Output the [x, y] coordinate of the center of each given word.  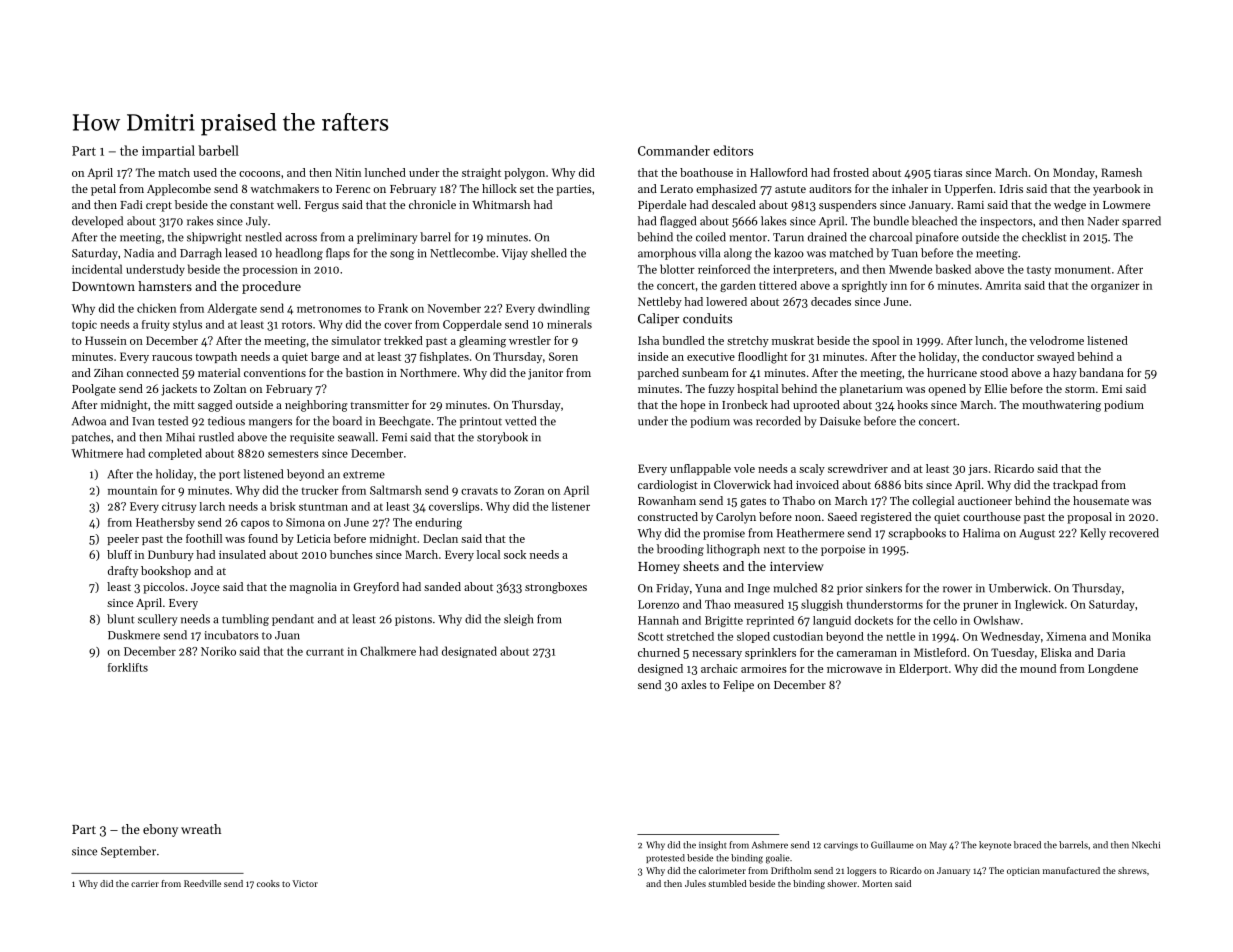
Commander [674, 150]
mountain [132, 490]
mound [1038, 668]
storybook [502, 438]
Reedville [202, 883]
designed [660, 670]
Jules [695, 883]
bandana [1101, 372]
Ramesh [1121, 172]
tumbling [245, 620]
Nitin [348, 172]
